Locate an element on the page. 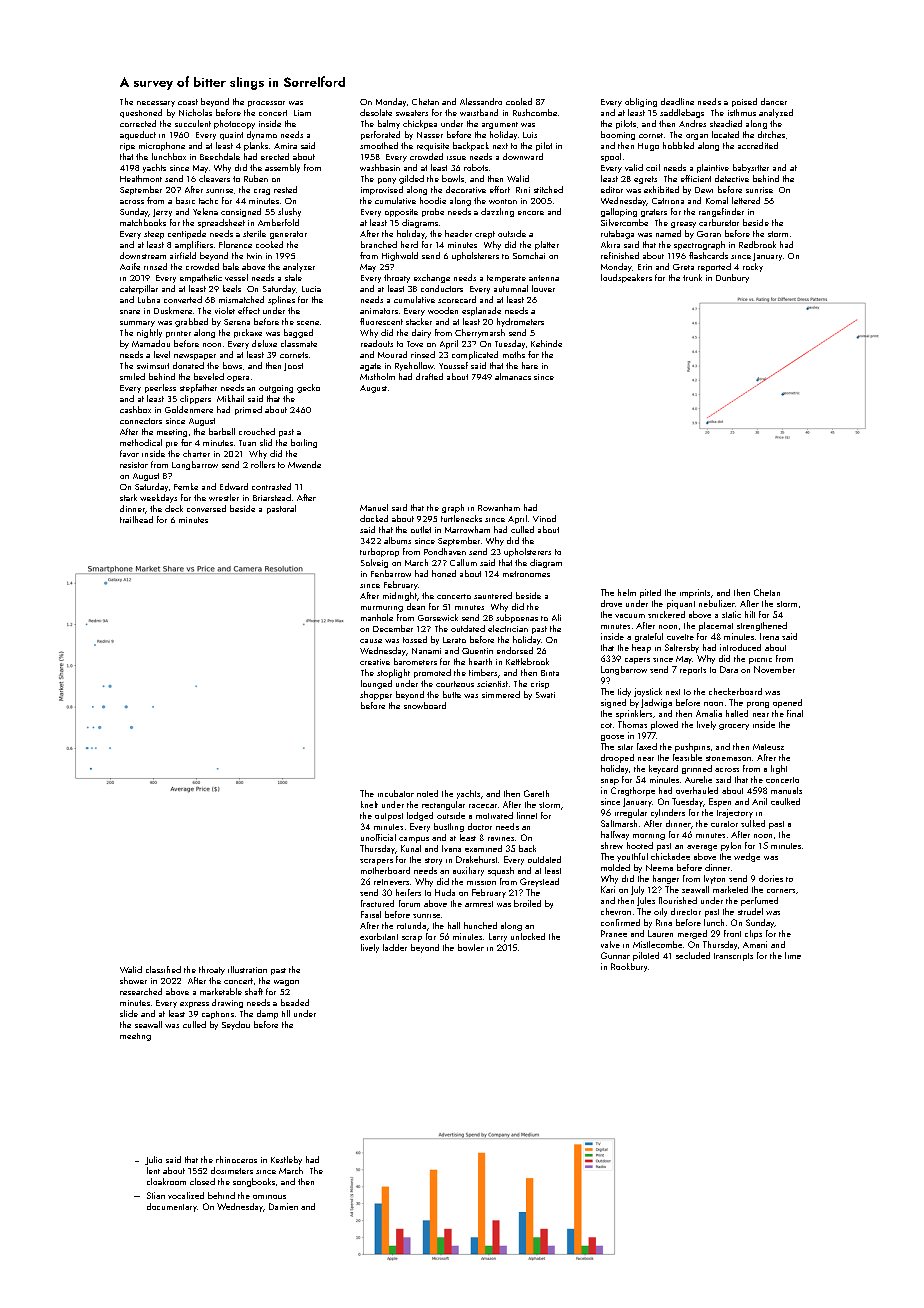 The image size is (924, 1308). bowler is located at coordinates (471, 947).
